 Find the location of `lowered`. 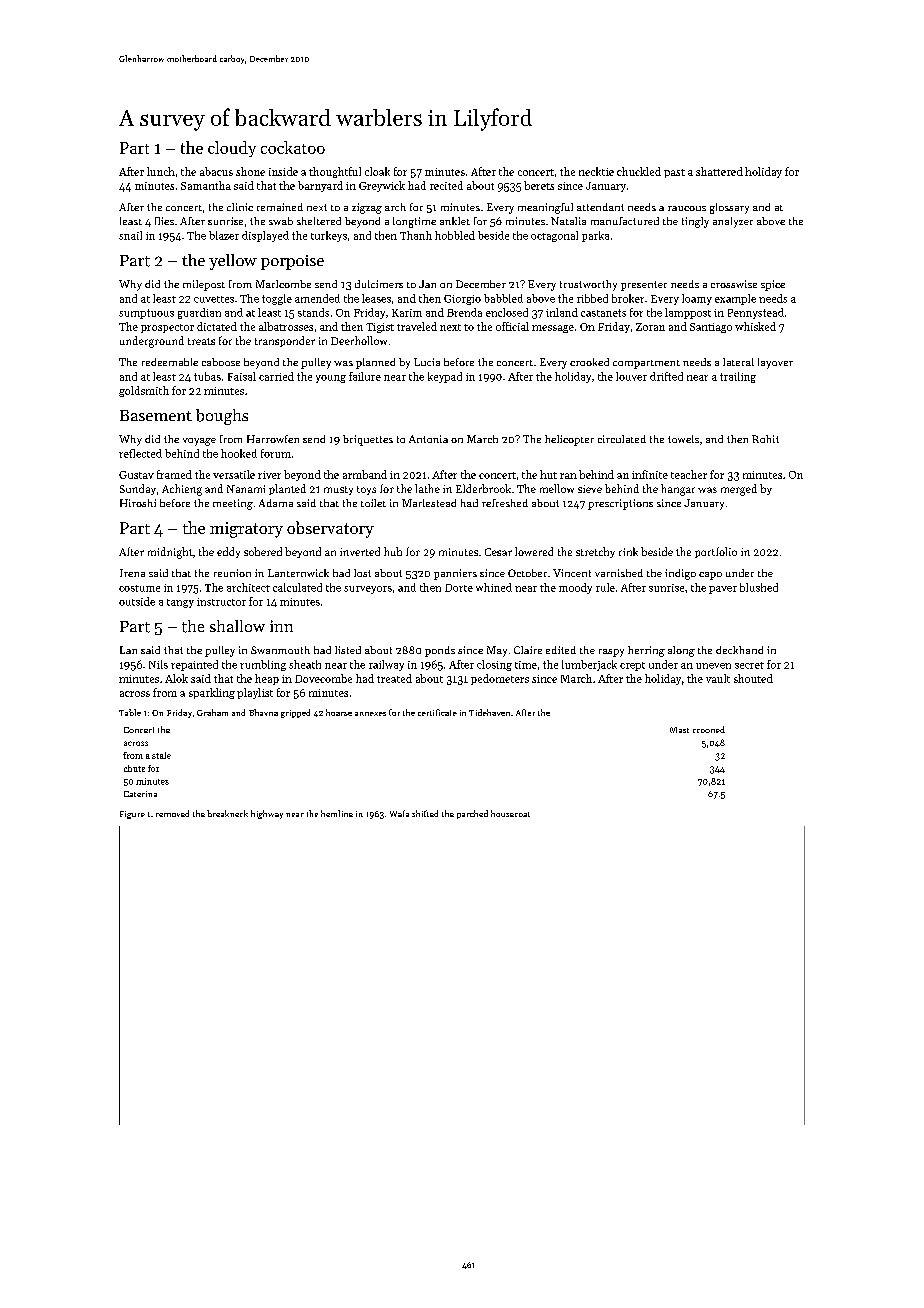

lowered is located at coordinates (534, 551).
